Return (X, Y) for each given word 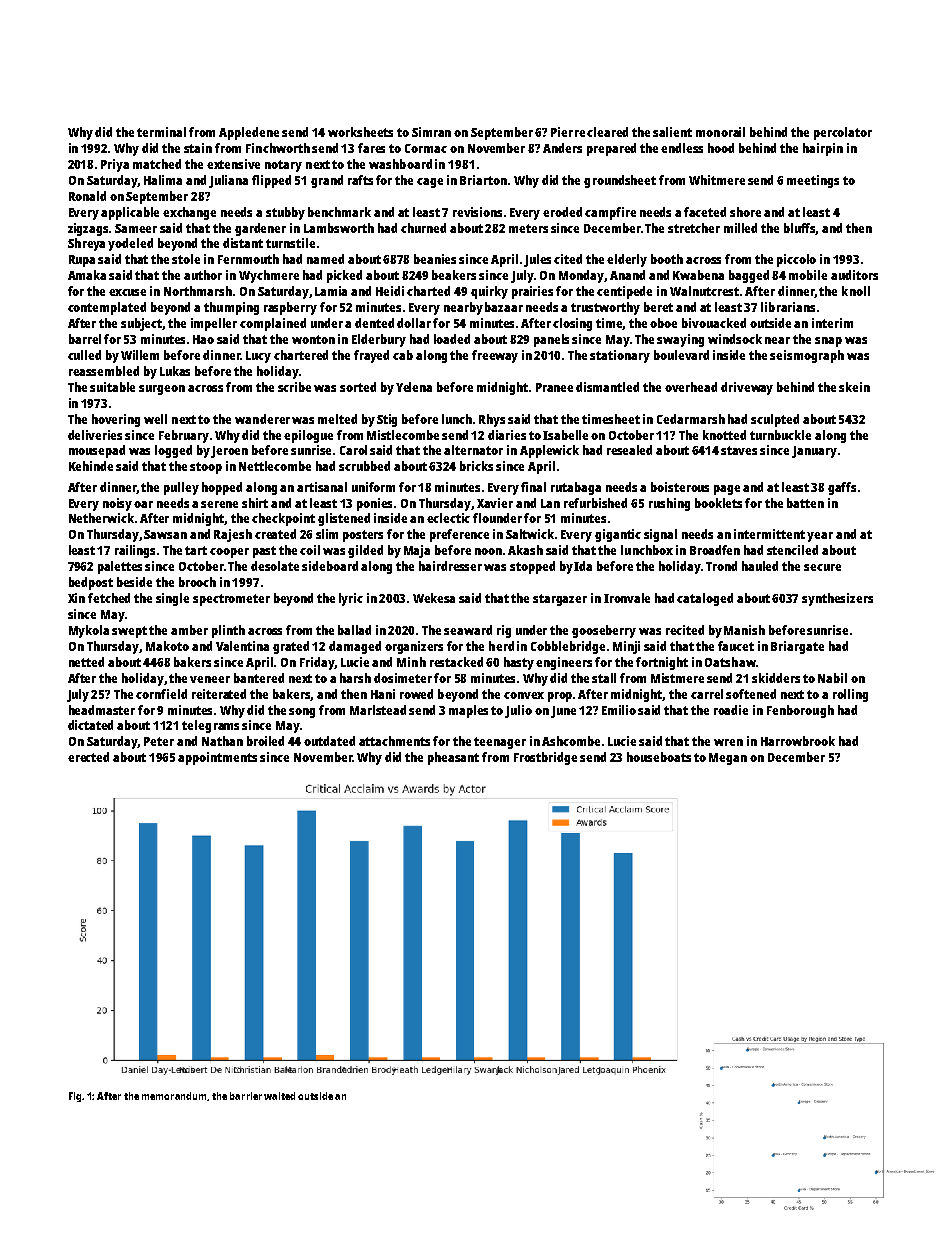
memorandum (174, 1096)
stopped (532, 567)
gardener (260, 229)
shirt (255, 503)
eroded (562, 212)
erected (88, 757)
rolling (850, 695)
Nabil (832, 678)
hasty (519, 663)
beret (658, 307)
